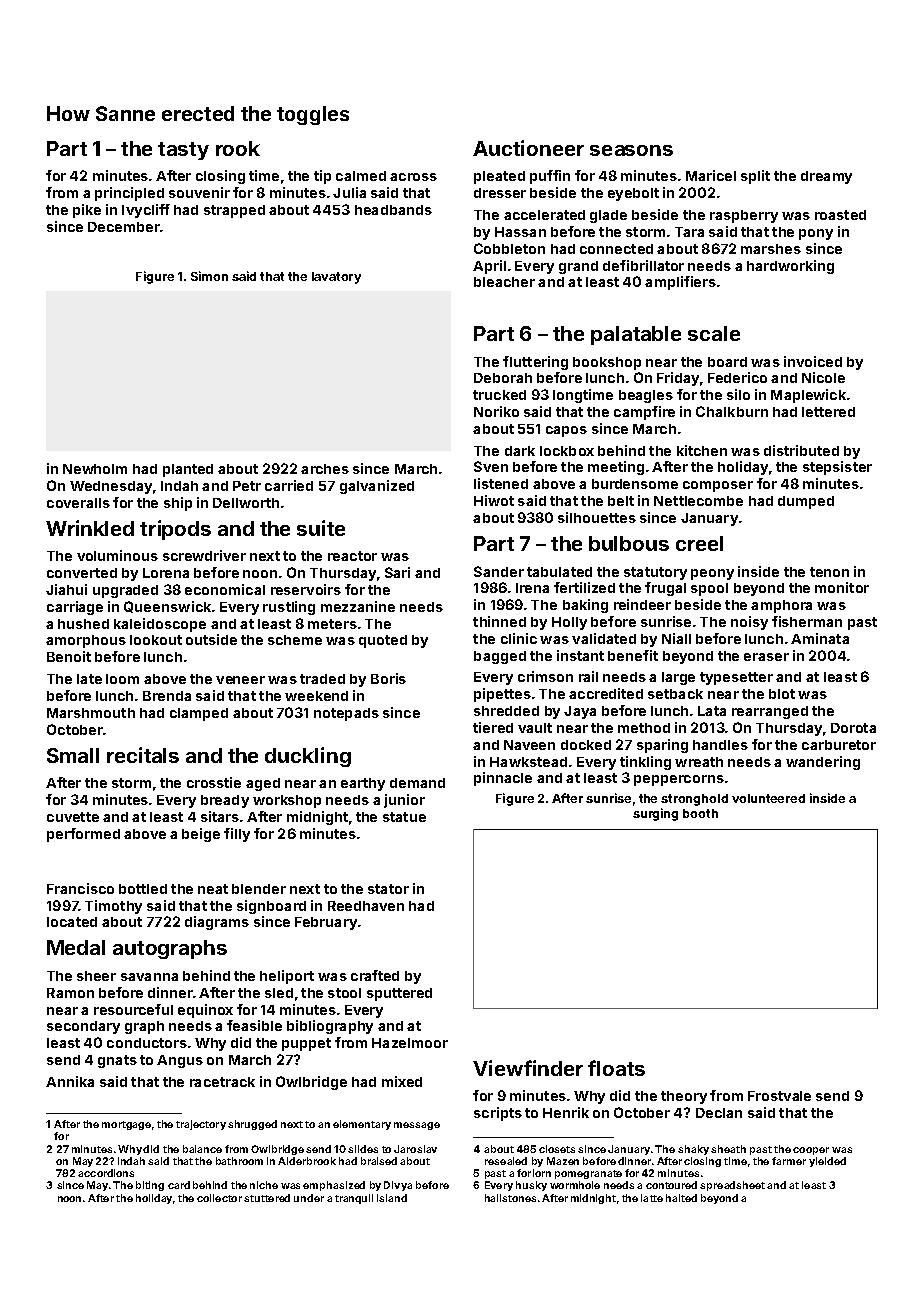  Describe the element at coordinates (829, 572) in the screenshot. I see `tenon` at that location.
